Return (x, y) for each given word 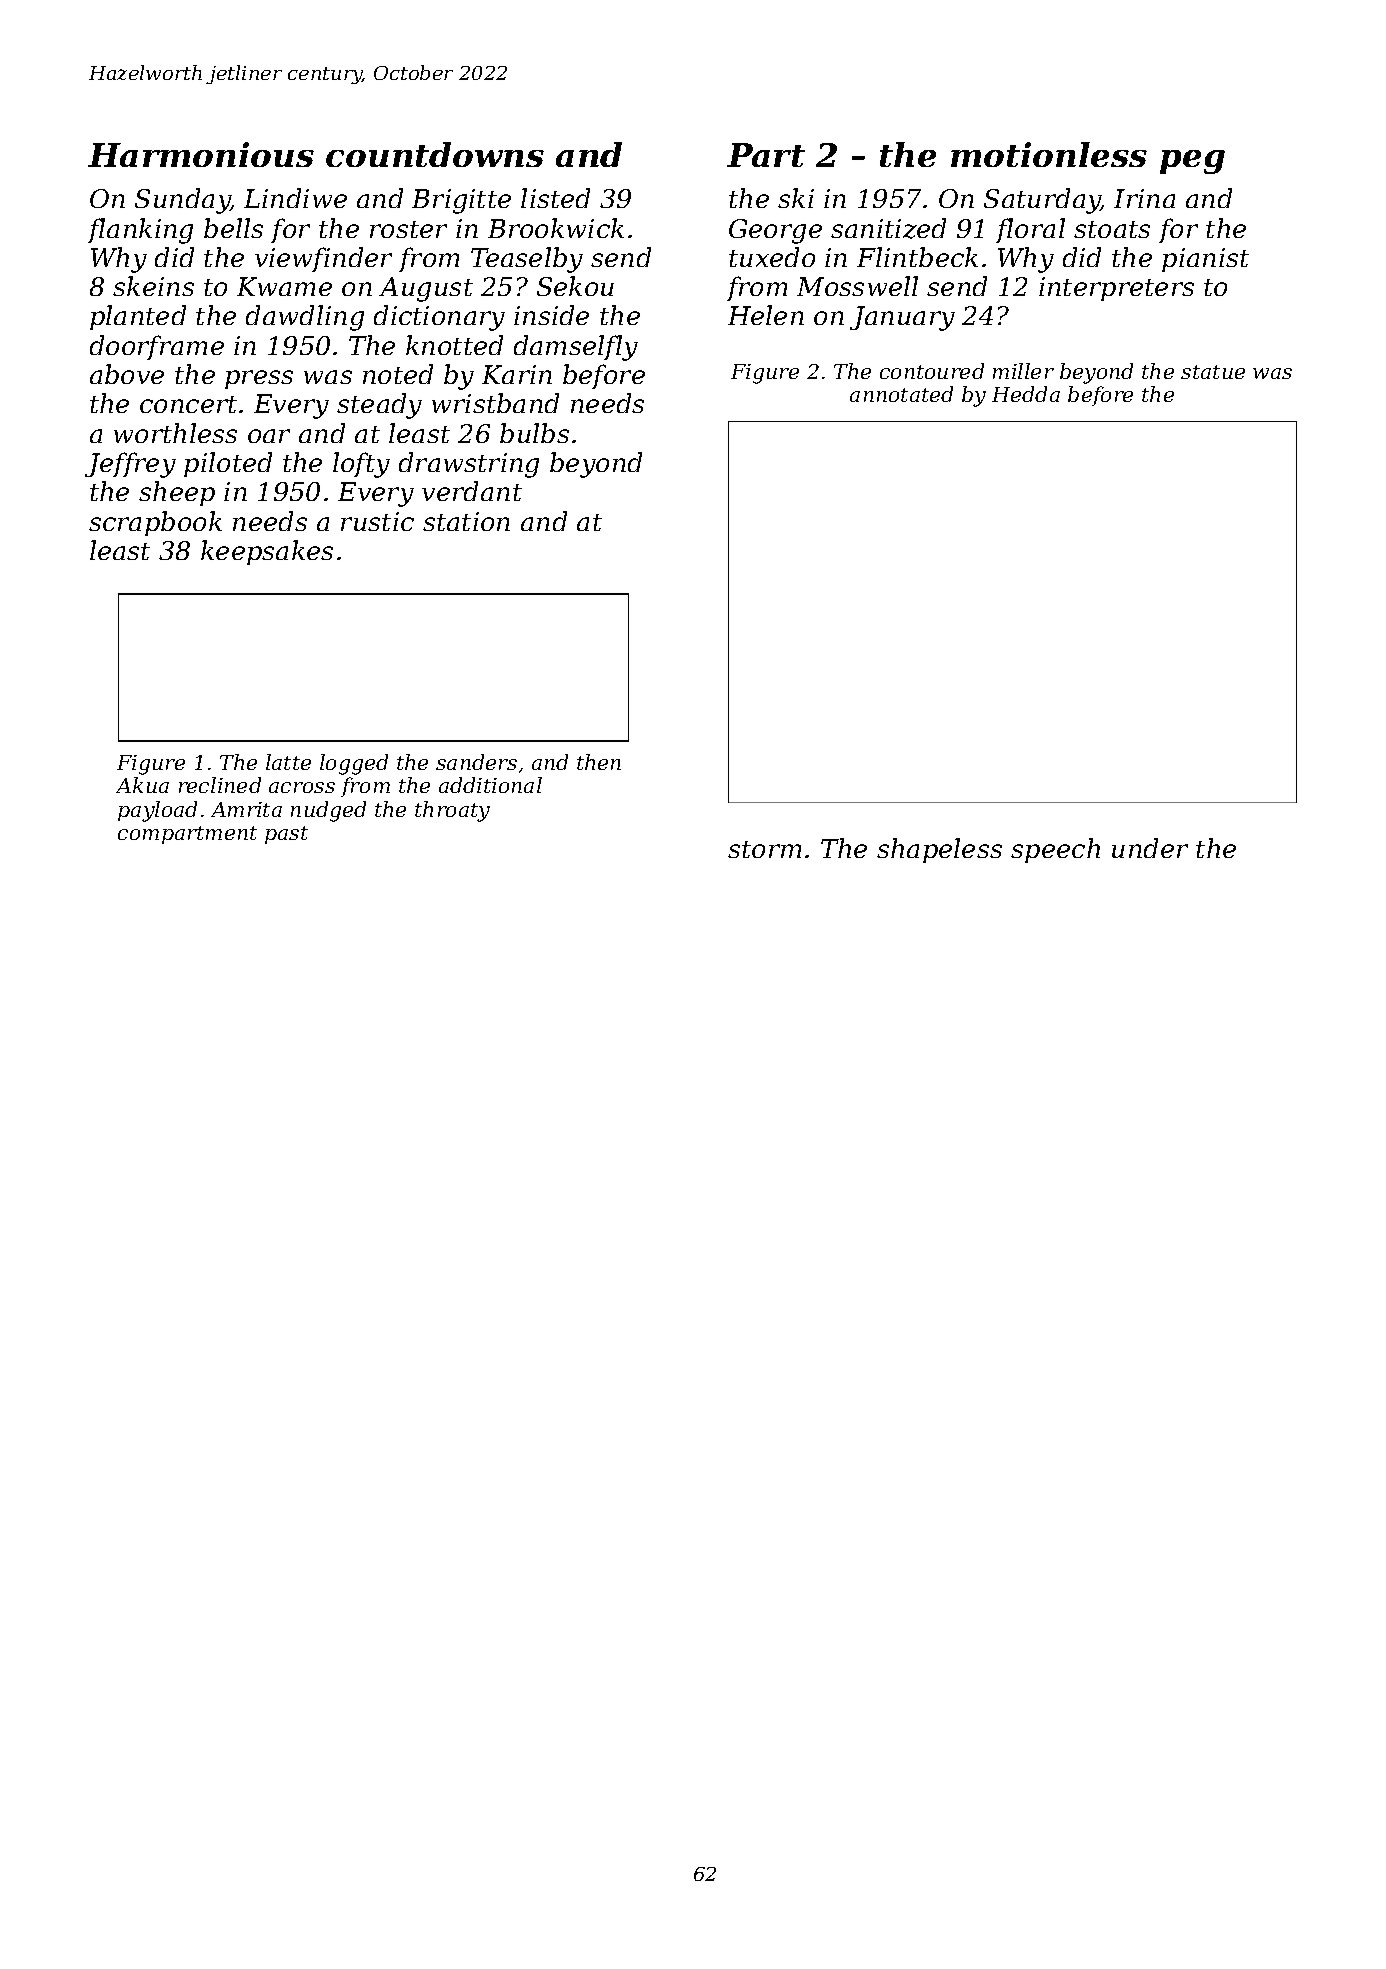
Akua (142, 785)
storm (764, 849)
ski (796, 198)
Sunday (183, 201)
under (1150, 848)
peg (1192, 162)
